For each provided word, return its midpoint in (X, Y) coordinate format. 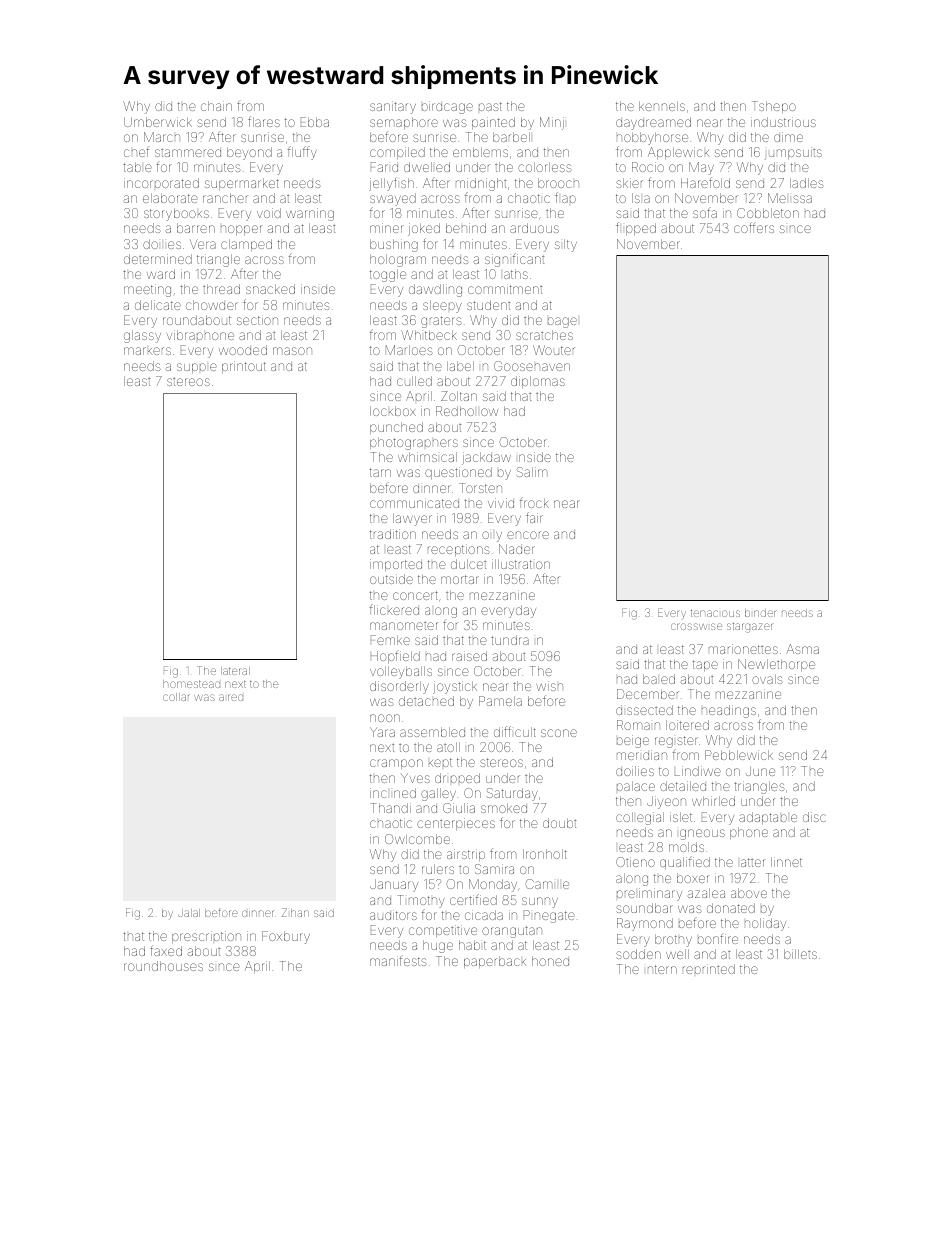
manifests (398, 961)
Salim (532, 472)
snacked (270, 289)
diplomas (538, 382)
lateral (235, 671)
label (460, 366)
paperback (495, 962)
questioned (458, 473)
